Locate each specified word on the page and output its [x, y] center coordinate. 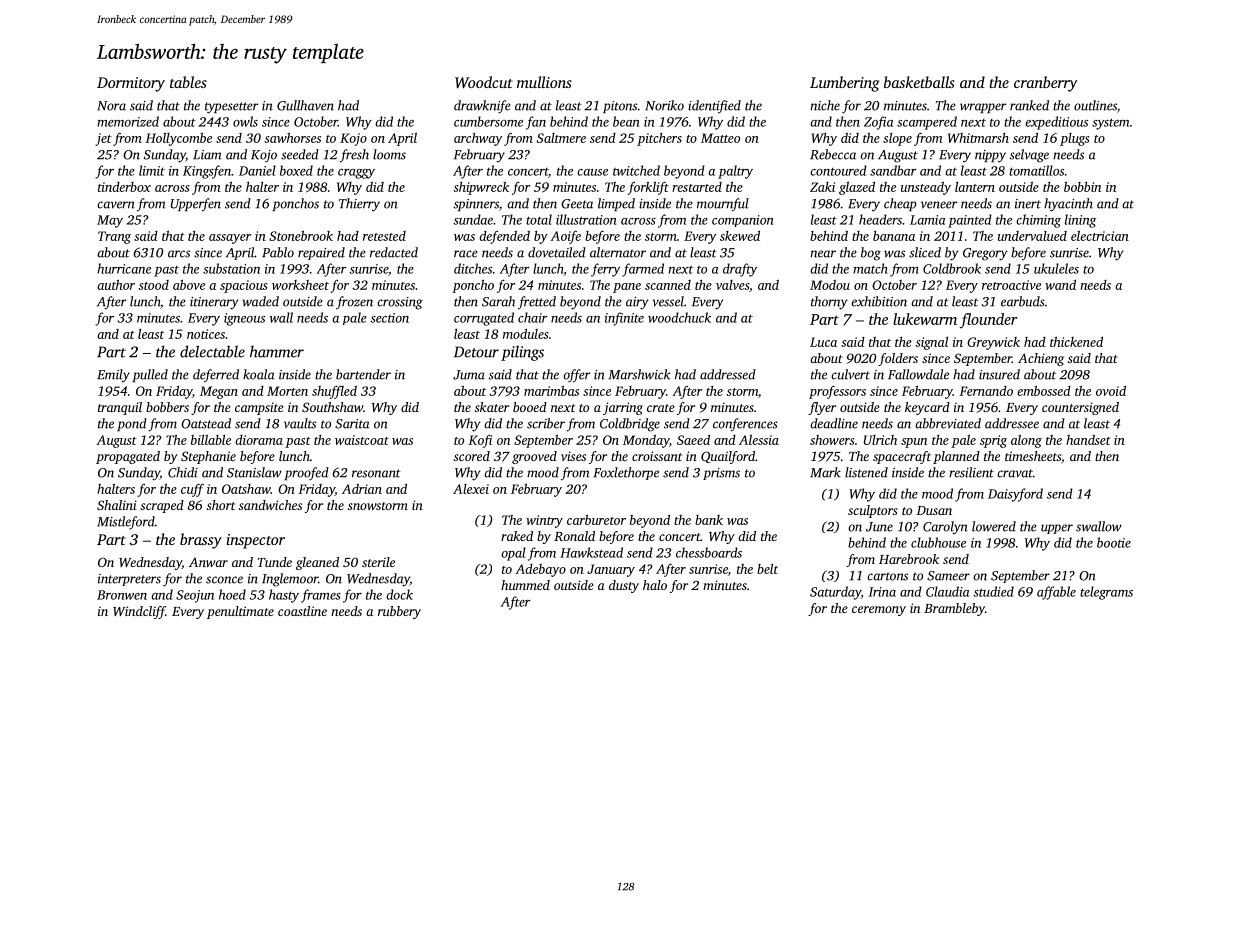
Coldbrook [952, 268]
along [1026, 441]
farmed [643, 270]
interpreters [129, 580]
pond [132, 424]
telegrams [1106, 593]
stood [153, 285]
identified [714, 106]
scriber [546, 423]
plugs [1075, 139]
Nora [111, 106]
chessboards [709, 552]
